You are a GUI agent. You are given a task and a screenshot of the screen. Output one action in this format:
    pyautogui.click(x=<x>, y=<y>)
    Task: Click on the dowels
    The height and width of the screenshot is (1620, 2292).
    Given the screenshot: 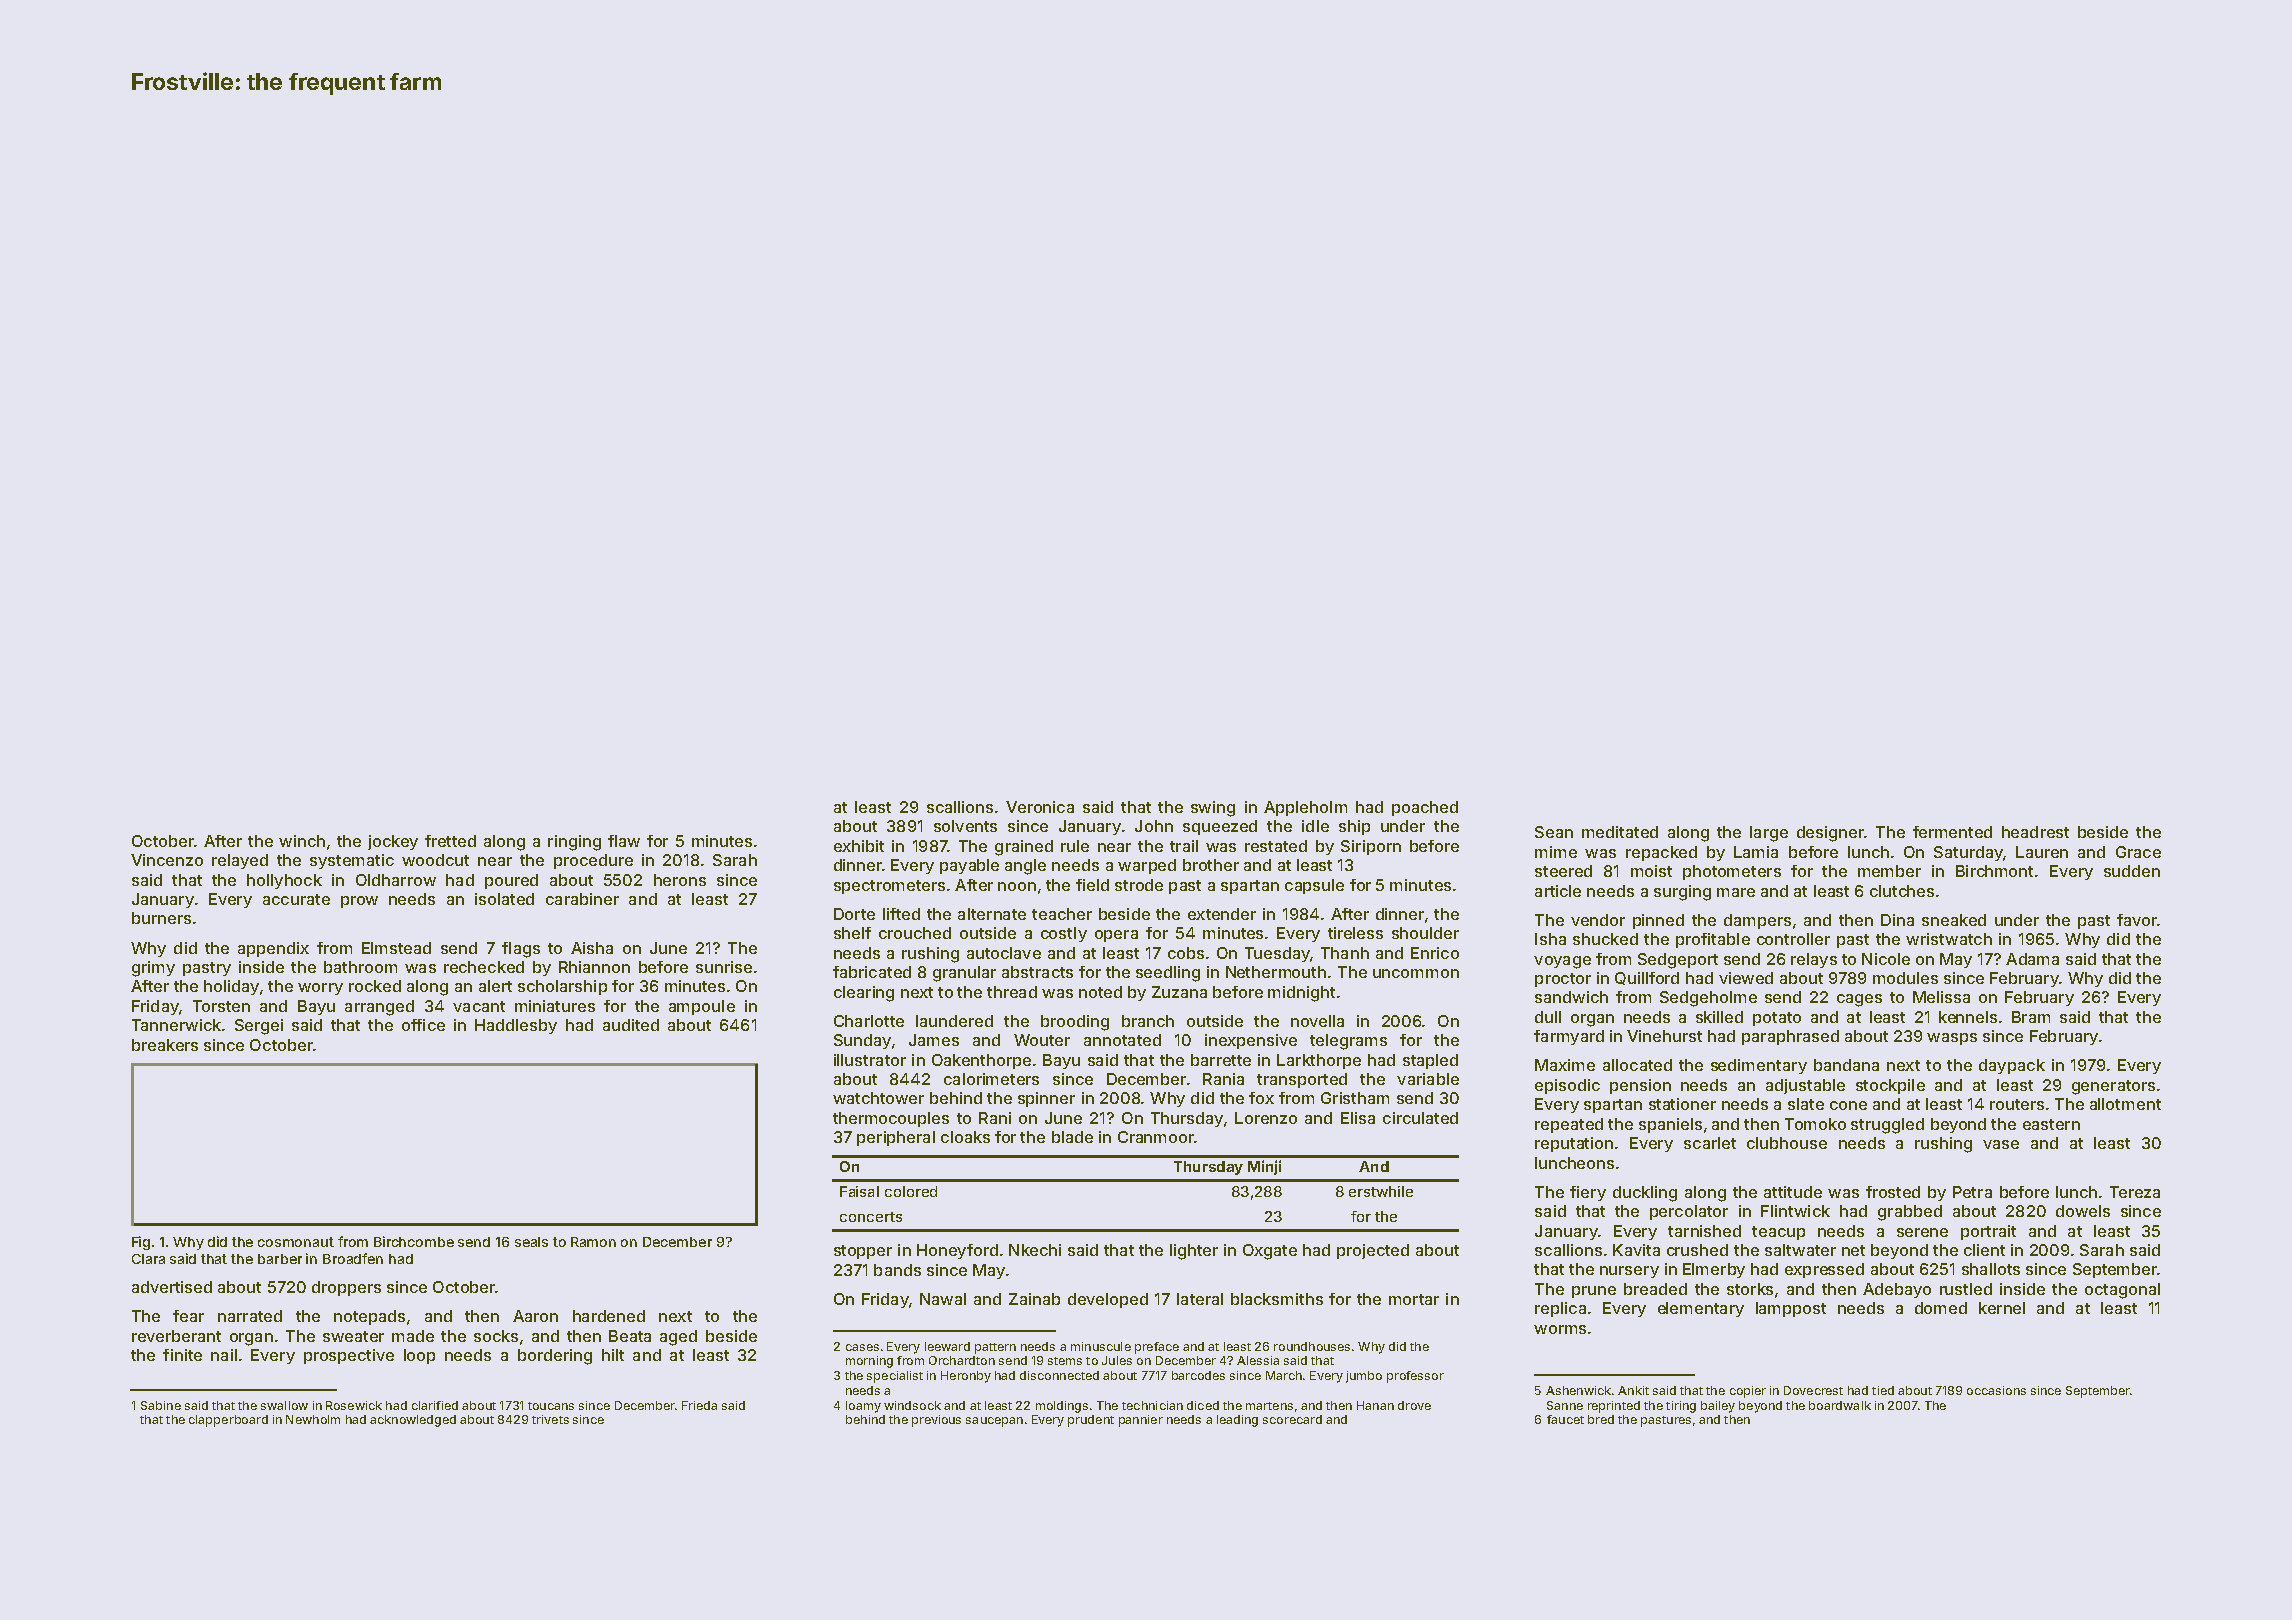 What is the action you would take?
    pyautogui.click(x=2083, y=1211)
